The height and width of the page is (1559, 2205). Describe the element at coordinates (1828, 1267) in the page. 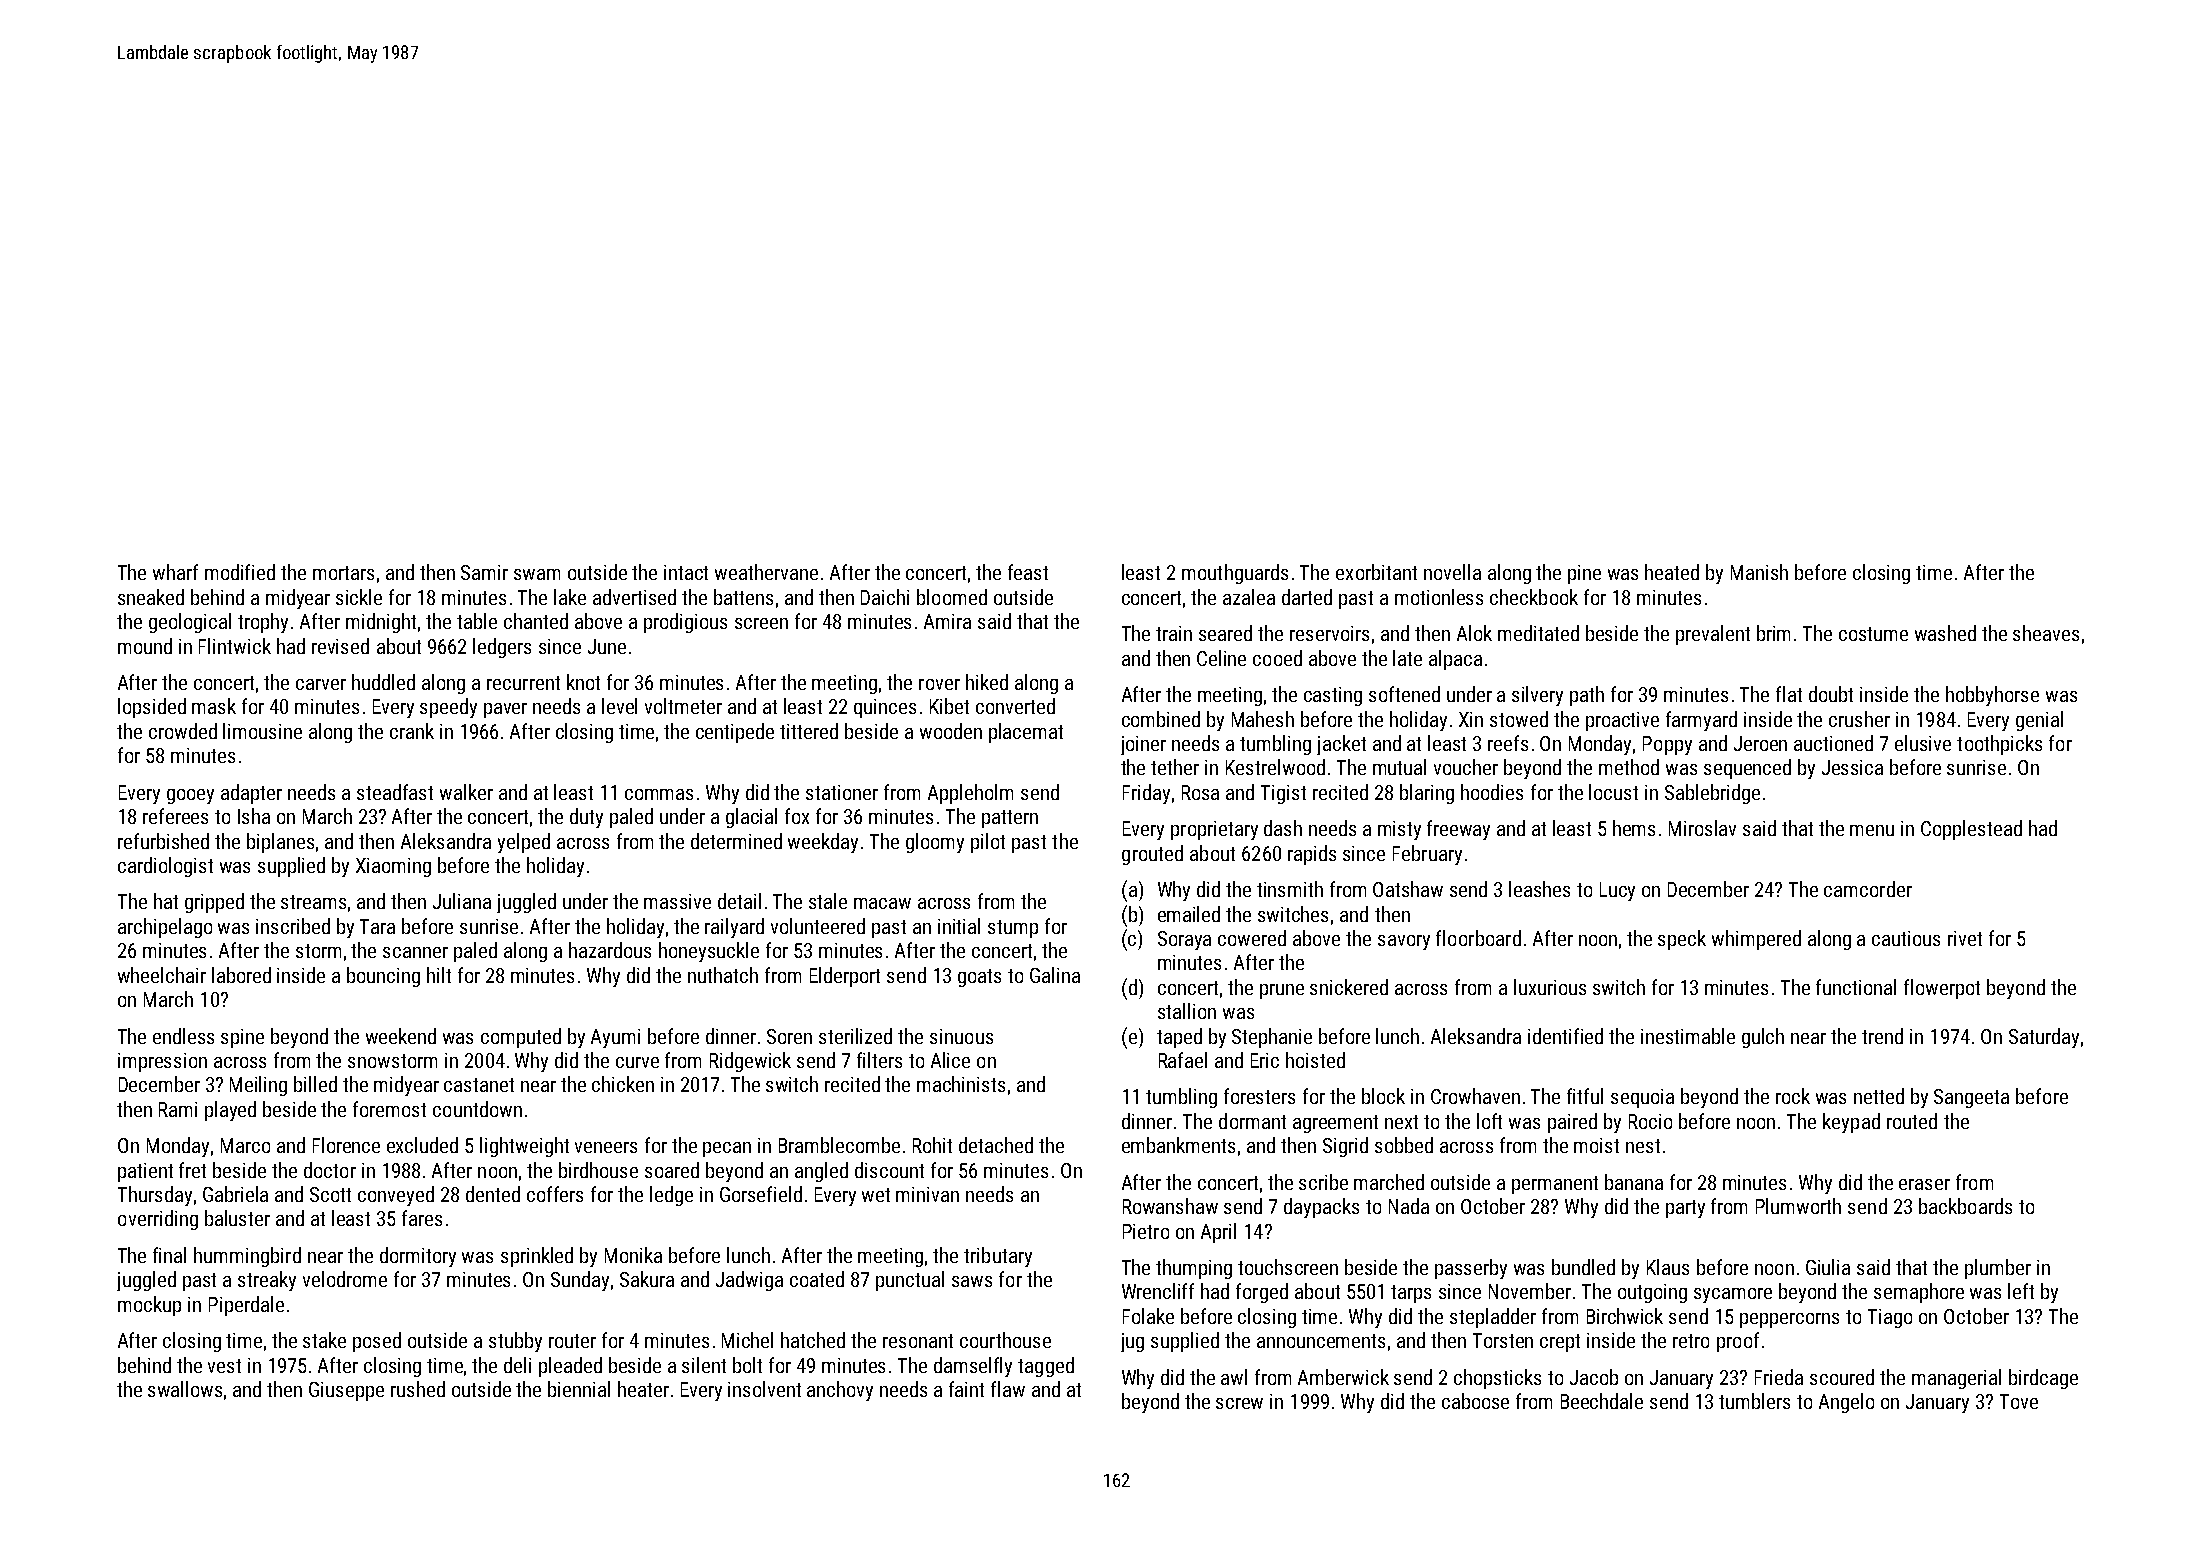

I see `Giulia` at that location.
